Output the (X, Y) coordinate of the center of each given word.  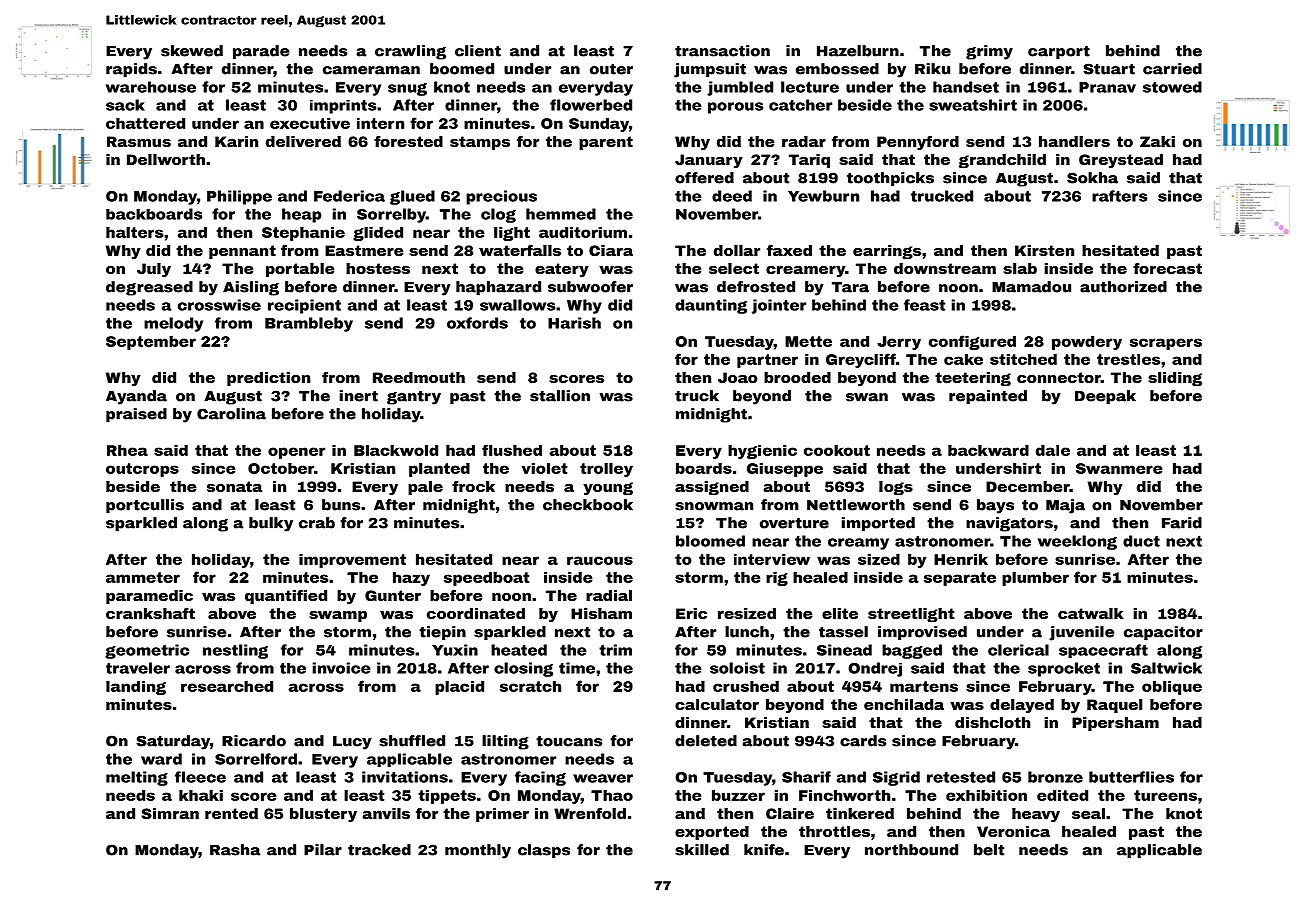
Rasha (235, 850)
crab (317, 523)
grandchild (1002, 161)
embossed (837, 69)
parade (261, 52)
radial (609, 595)
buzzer (738, 795)
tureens (1165, 795)
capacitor (1163, 633)
